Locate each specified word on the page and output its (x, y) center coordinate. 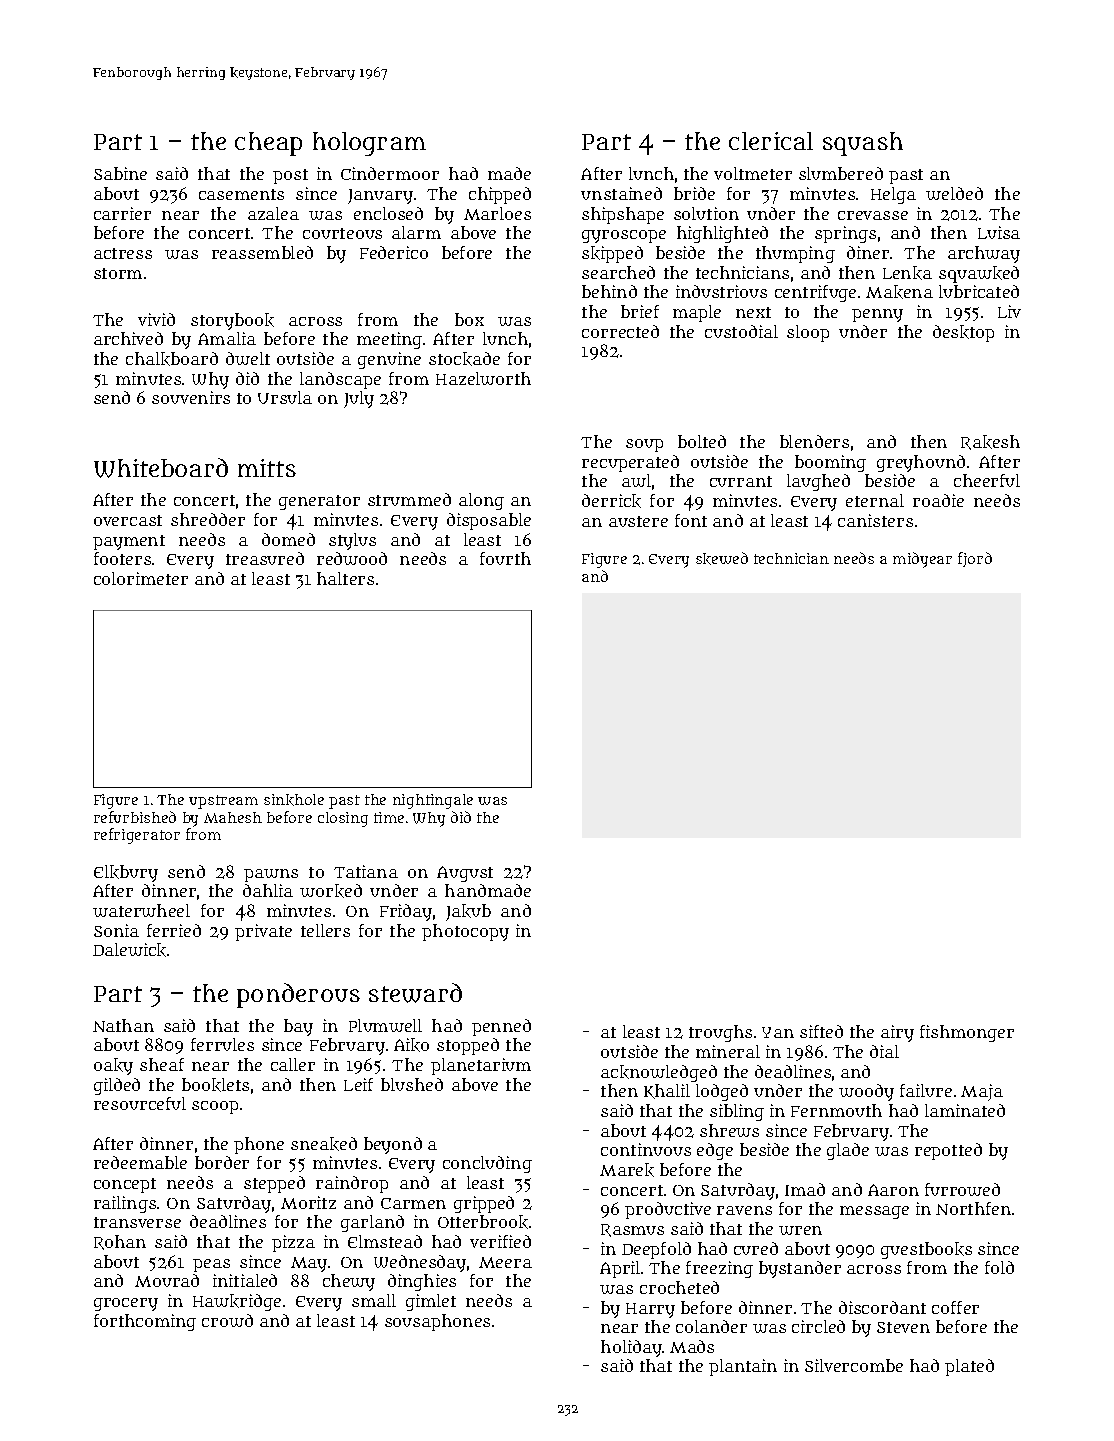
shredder (208, 519)
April (620, 1269)
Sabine (120, 173)
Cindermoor (390, 173)
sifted (821, 1031)
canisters (875, 520)
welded (954, 193)
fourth (505, 558)
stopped (468, 1046)
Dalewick (129, 950)
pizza (293, 1243)
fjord (975, 559)
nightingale (433, 801)
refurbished (135, 817)
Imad (805, 1189)
